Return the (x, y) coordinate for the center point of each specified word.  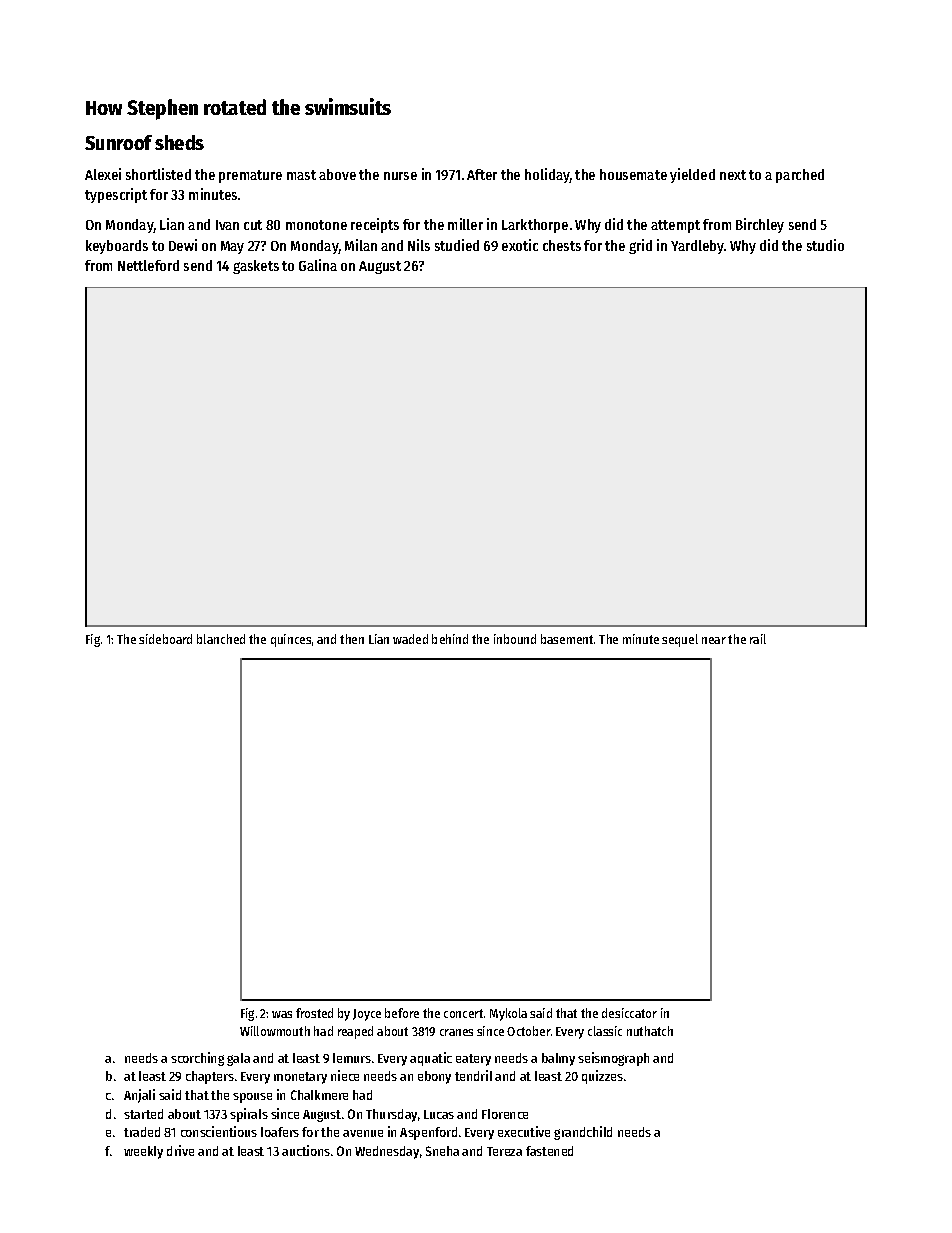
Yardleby (697, 247)
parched (800, 176)
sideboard (165, 639)
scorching (197, 1059)
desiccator (629, 1013)
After (482, 174)
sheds (179, 142)
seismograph (613, 1059)
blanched (221, 639)
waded (410, 639)
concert (463, 1013)
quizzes (602, 1077)
